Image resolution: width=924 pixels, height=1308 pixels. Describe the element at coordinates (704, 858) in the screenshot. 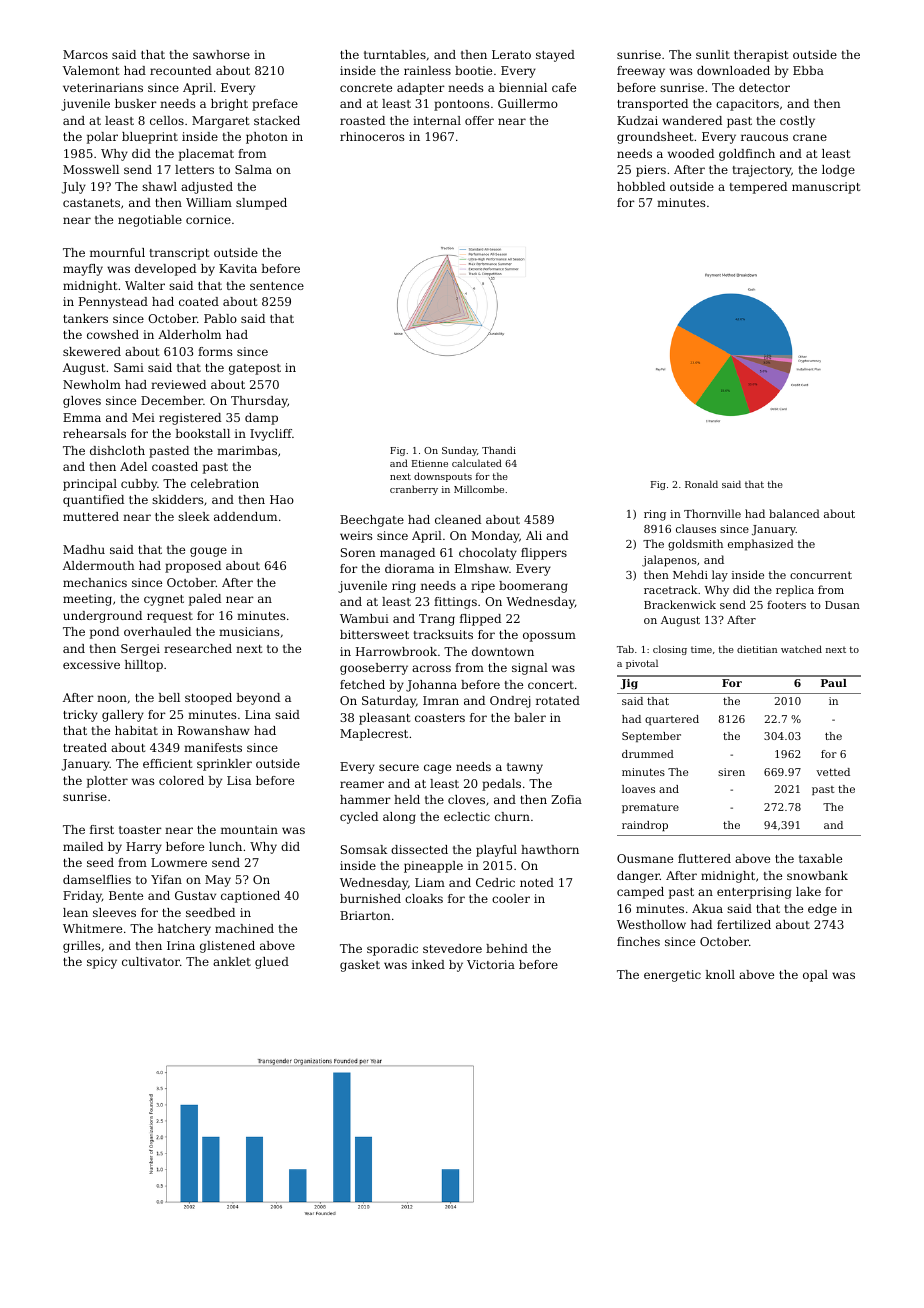

I see `fluttered` at that location.
